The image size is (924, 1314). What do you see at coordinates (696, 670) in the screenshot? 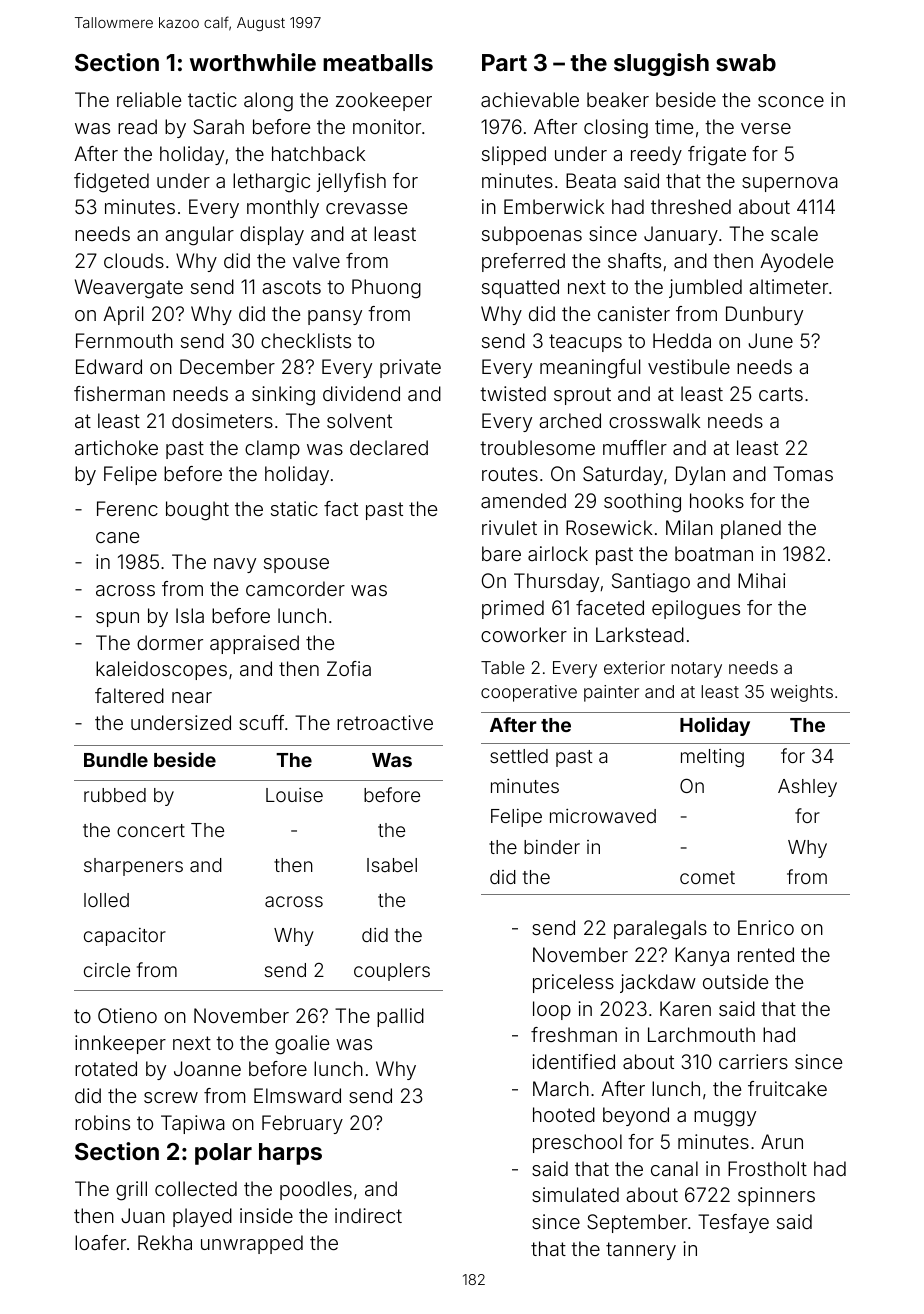
I see `notary` at bounding box center [696, 670].
